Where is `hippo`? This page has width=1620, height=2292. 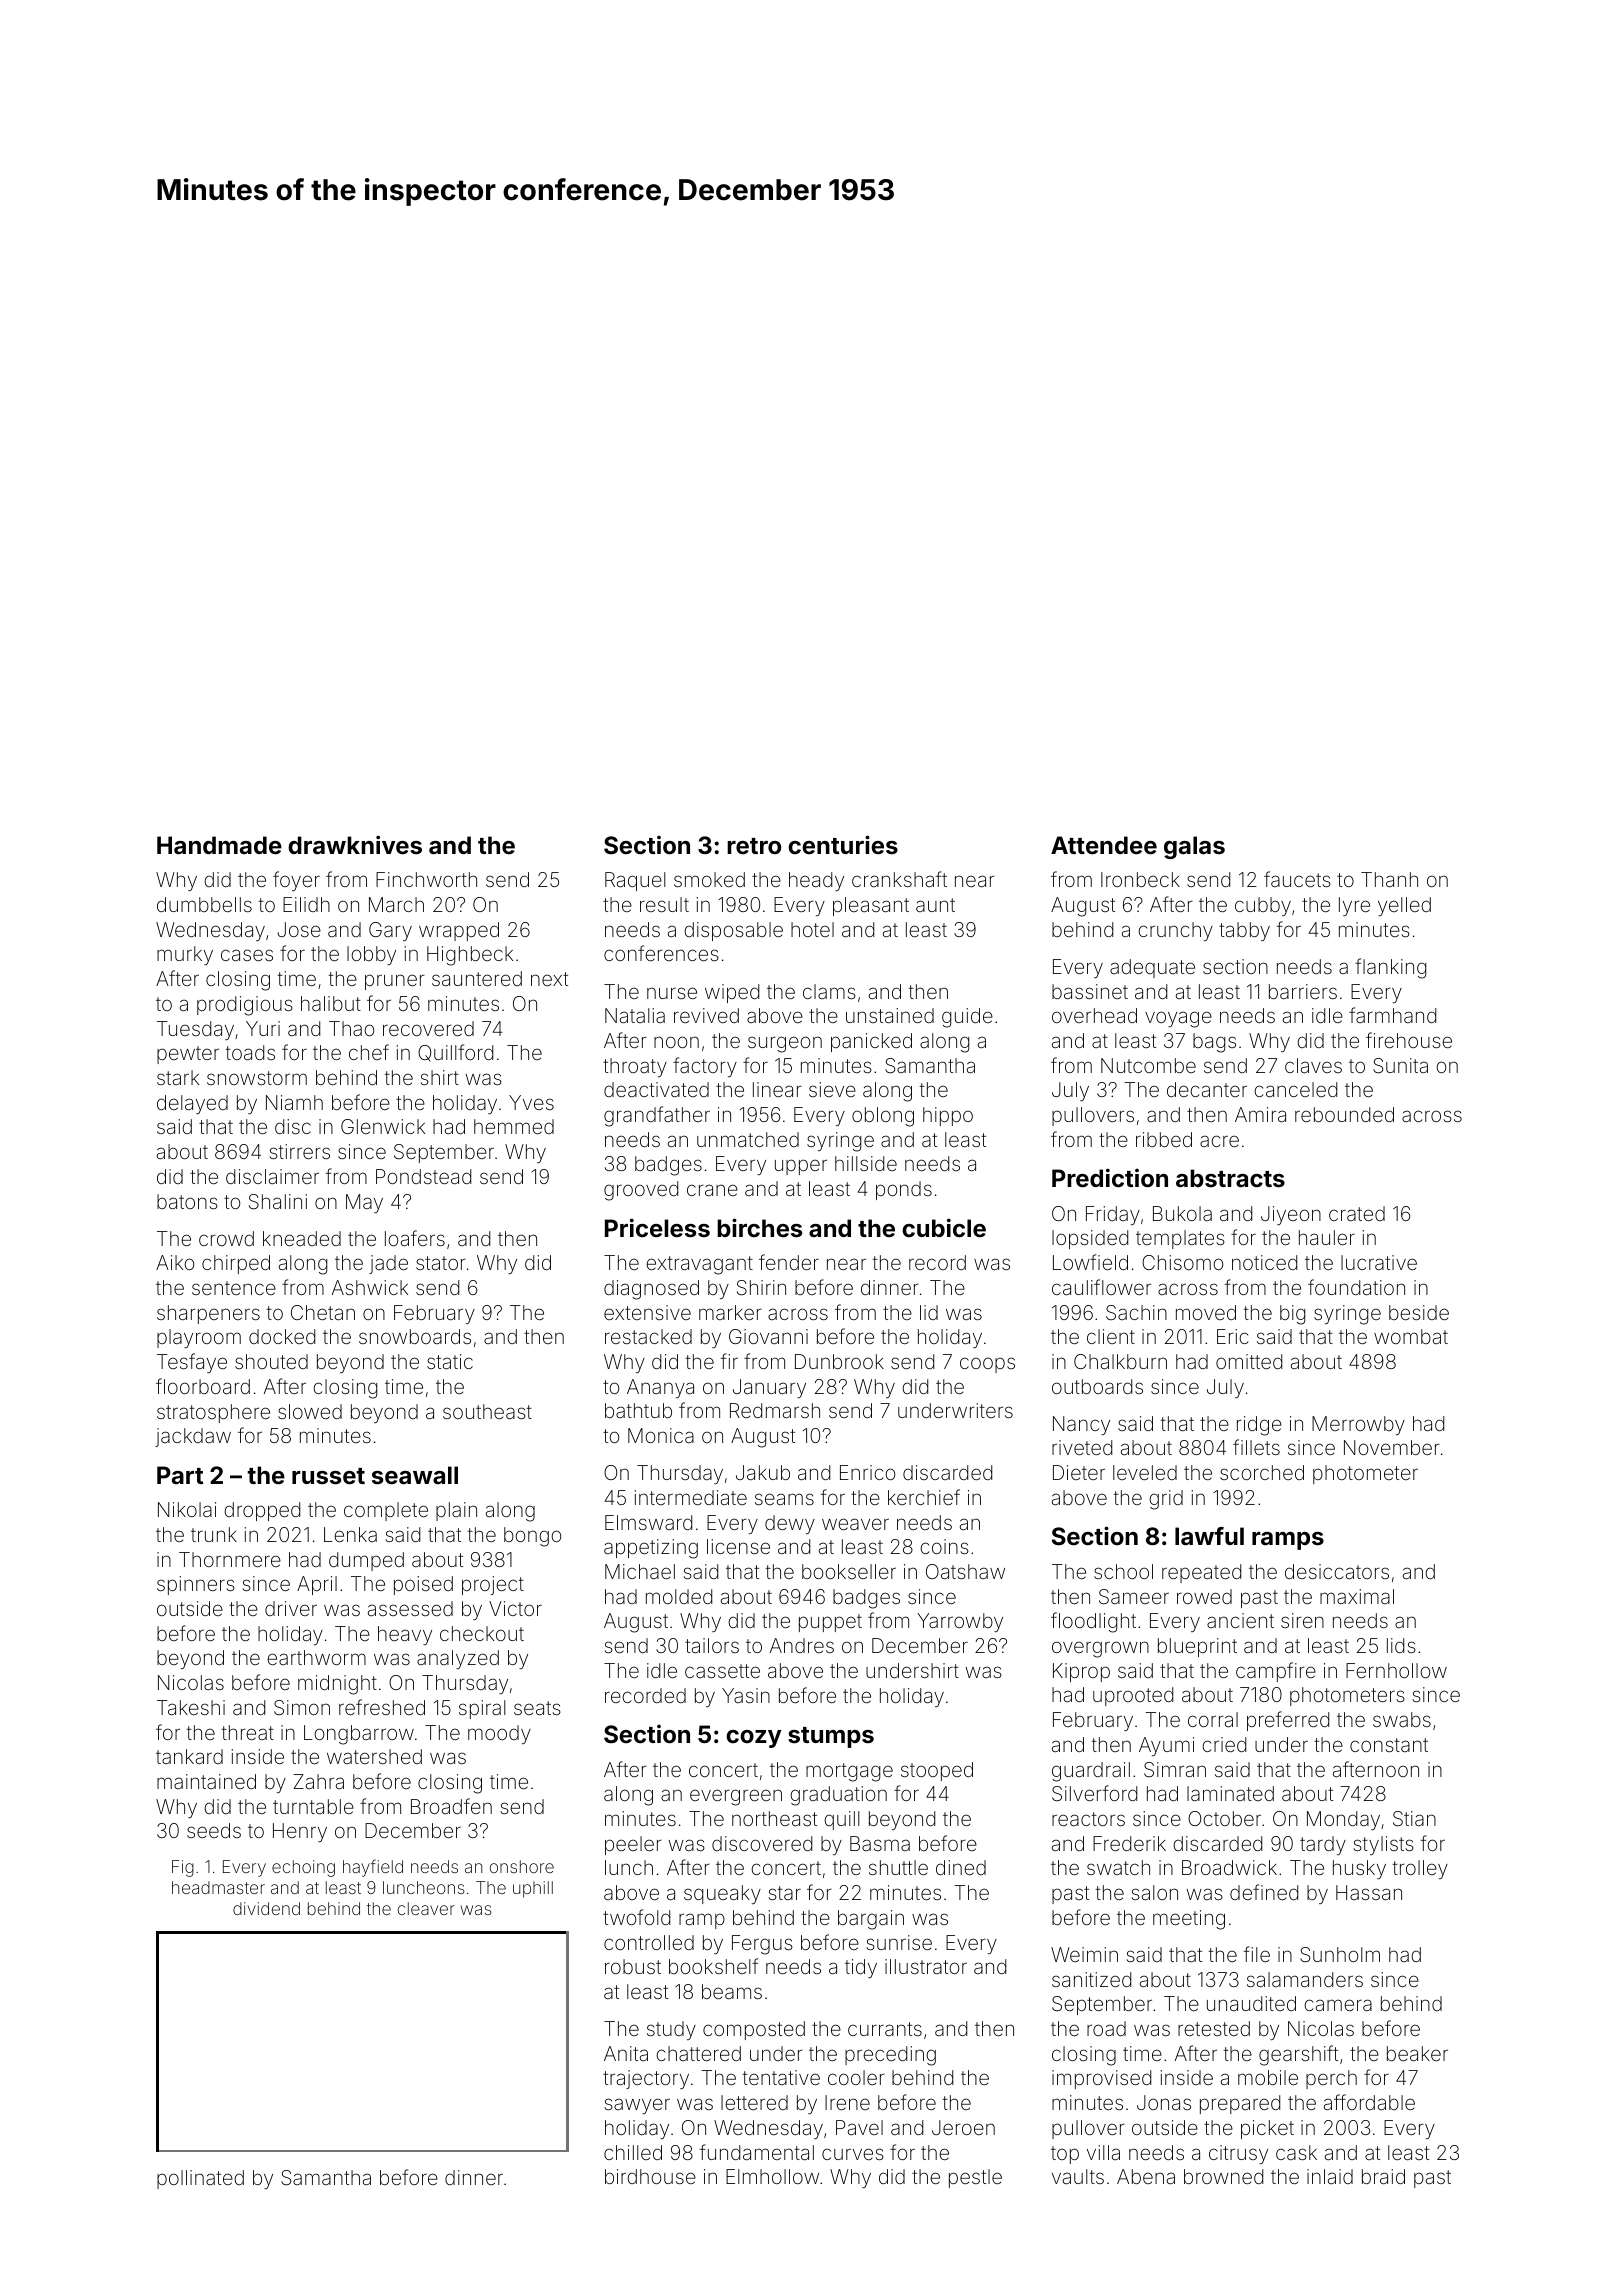
hippo is located at coordinates (948, 1116).
